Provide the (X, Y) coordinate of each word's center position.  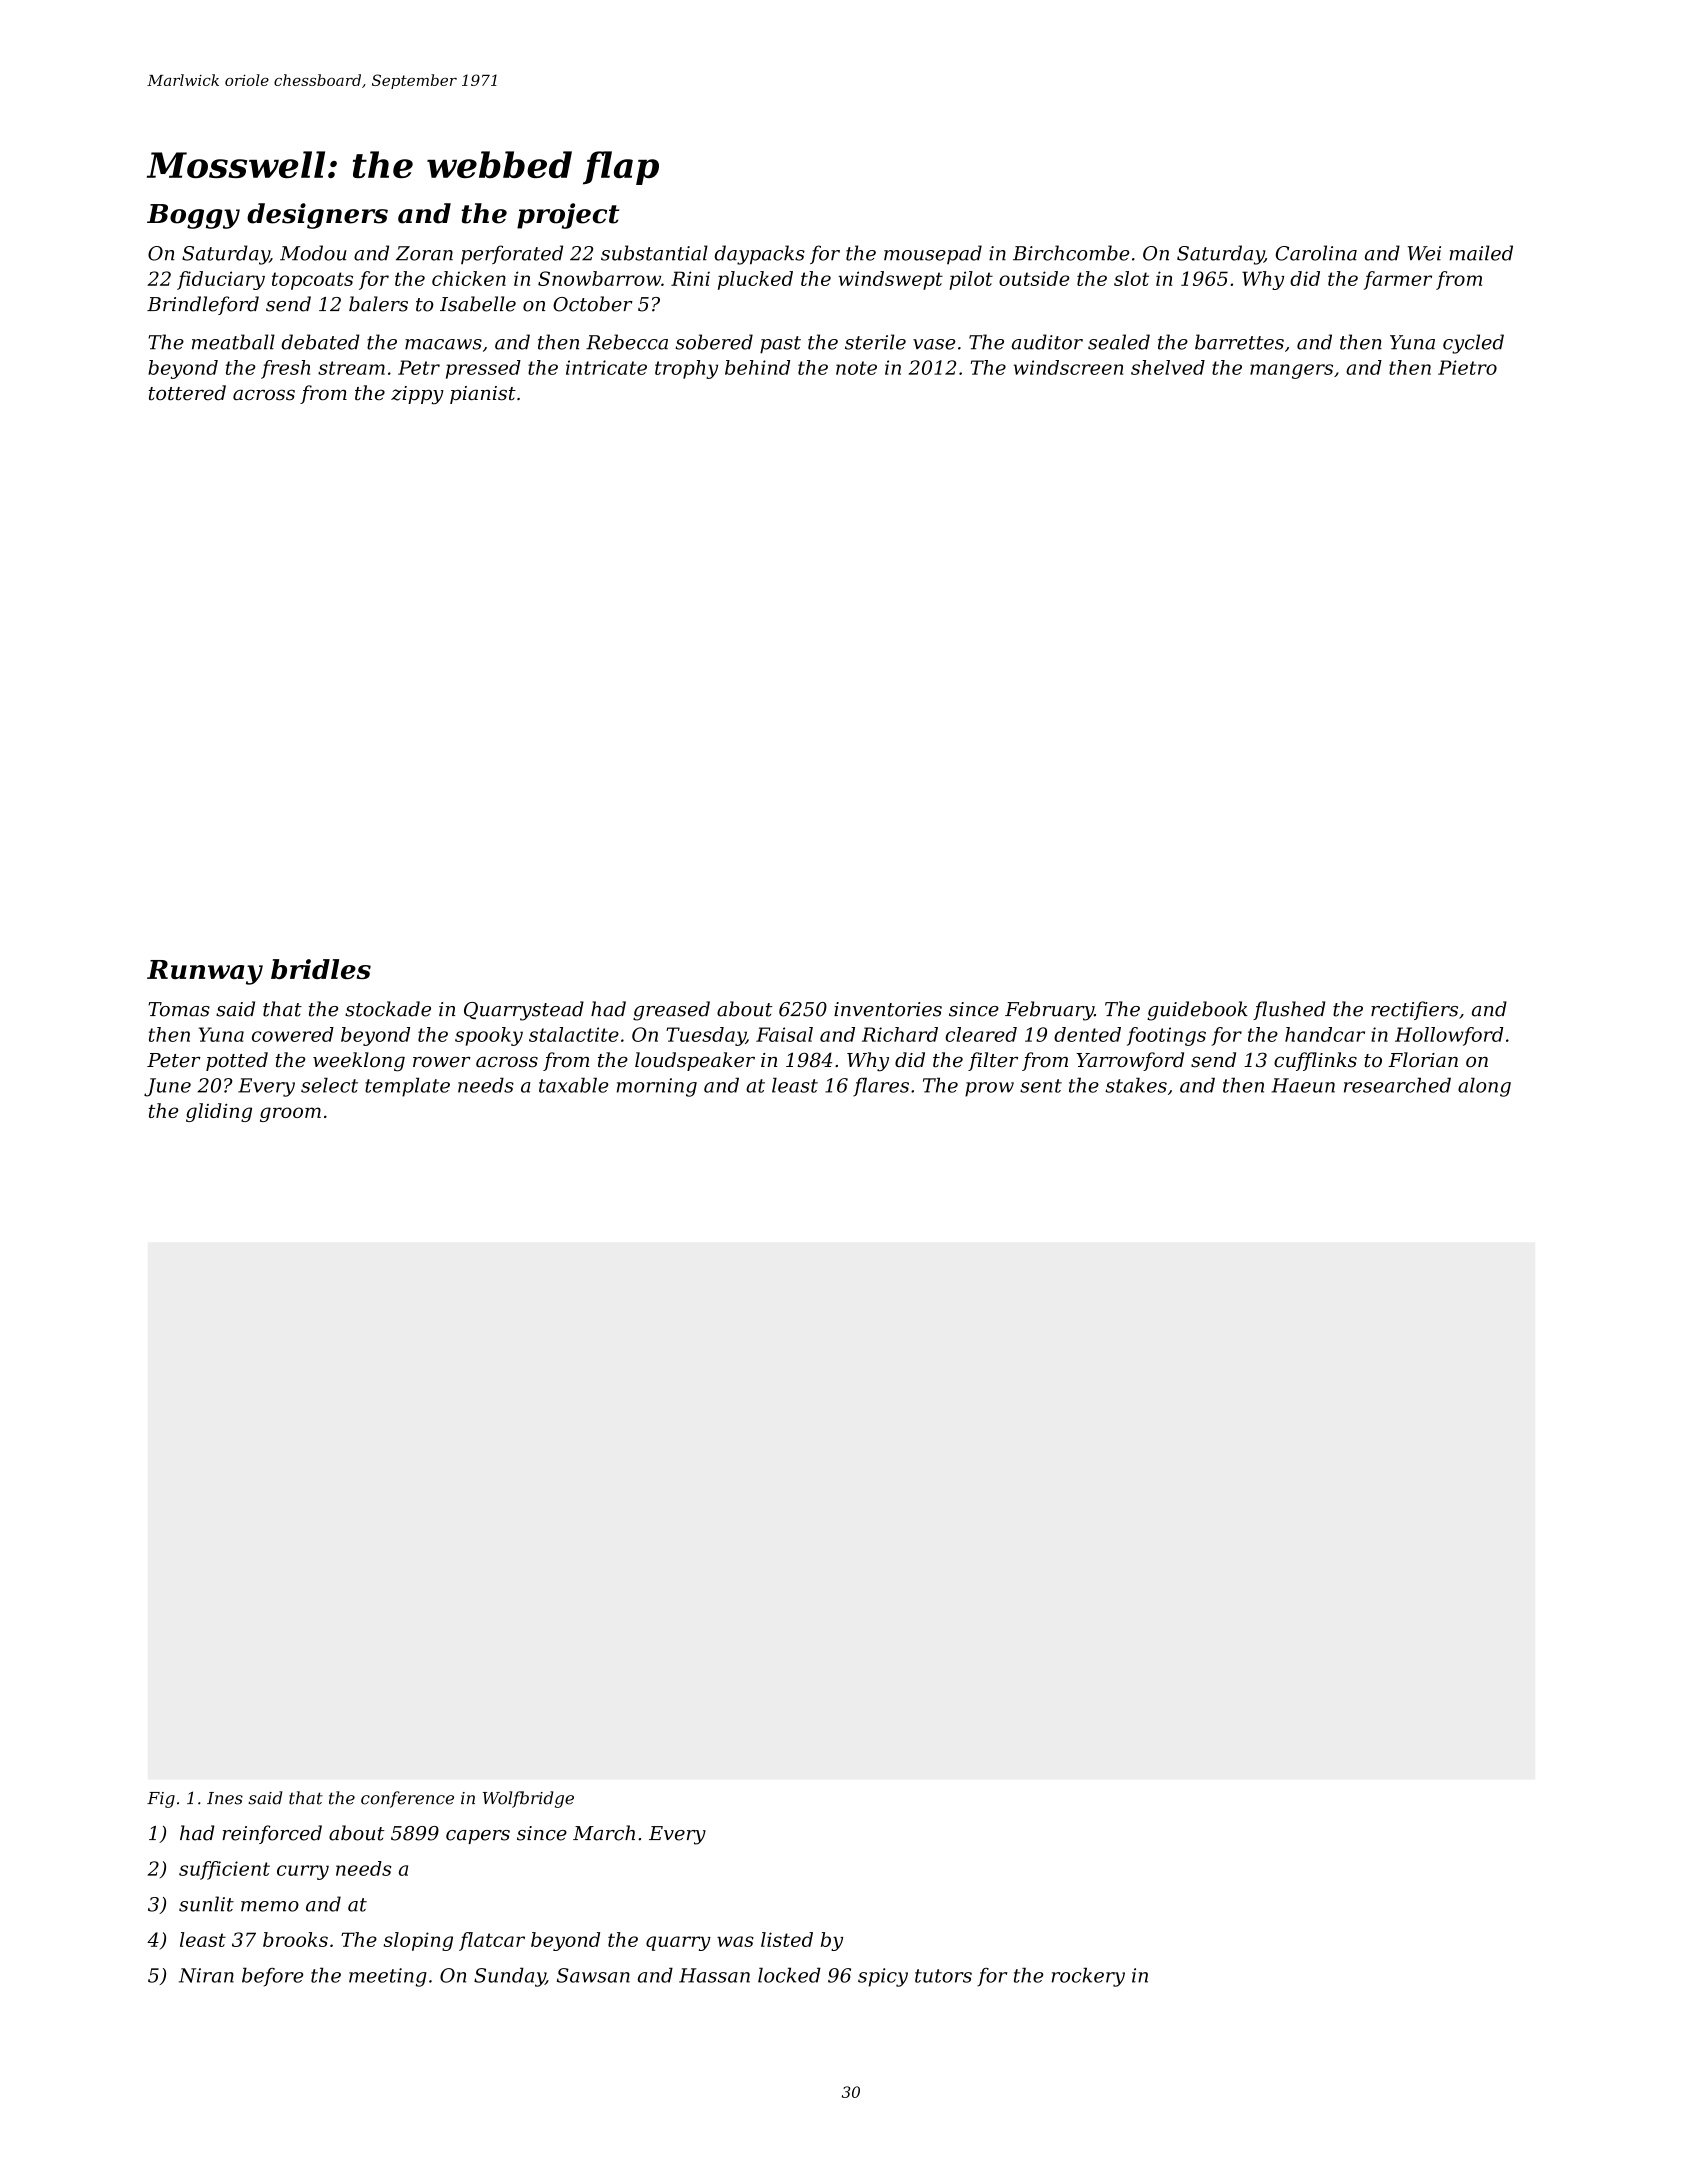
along (1484, 1087)
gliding (219, 1112)
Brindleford (203, 305)
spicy (883, 1977)
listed (787, 1939)
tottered (187, 393)
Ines (225, 1798)
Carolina (1316, 253)
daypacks (760, 255)
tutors (943, 1976)
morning (657, 1087)
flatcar (492, 1941)
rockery (1088, 1977)
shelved (1168, 367)
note (856, 368)
